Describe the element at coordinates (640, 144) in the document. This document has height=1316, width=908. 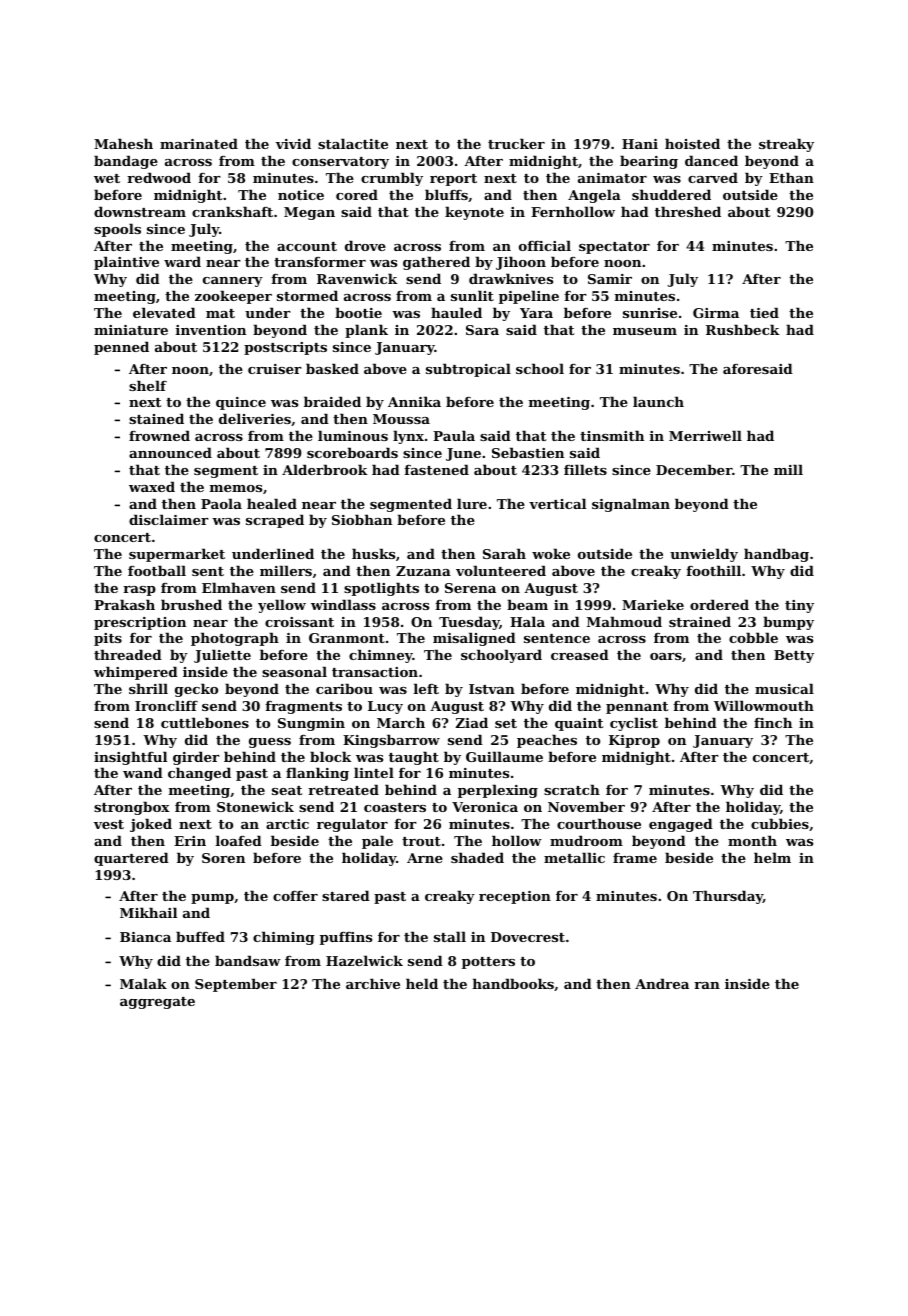
I see `Hani` at that location.
